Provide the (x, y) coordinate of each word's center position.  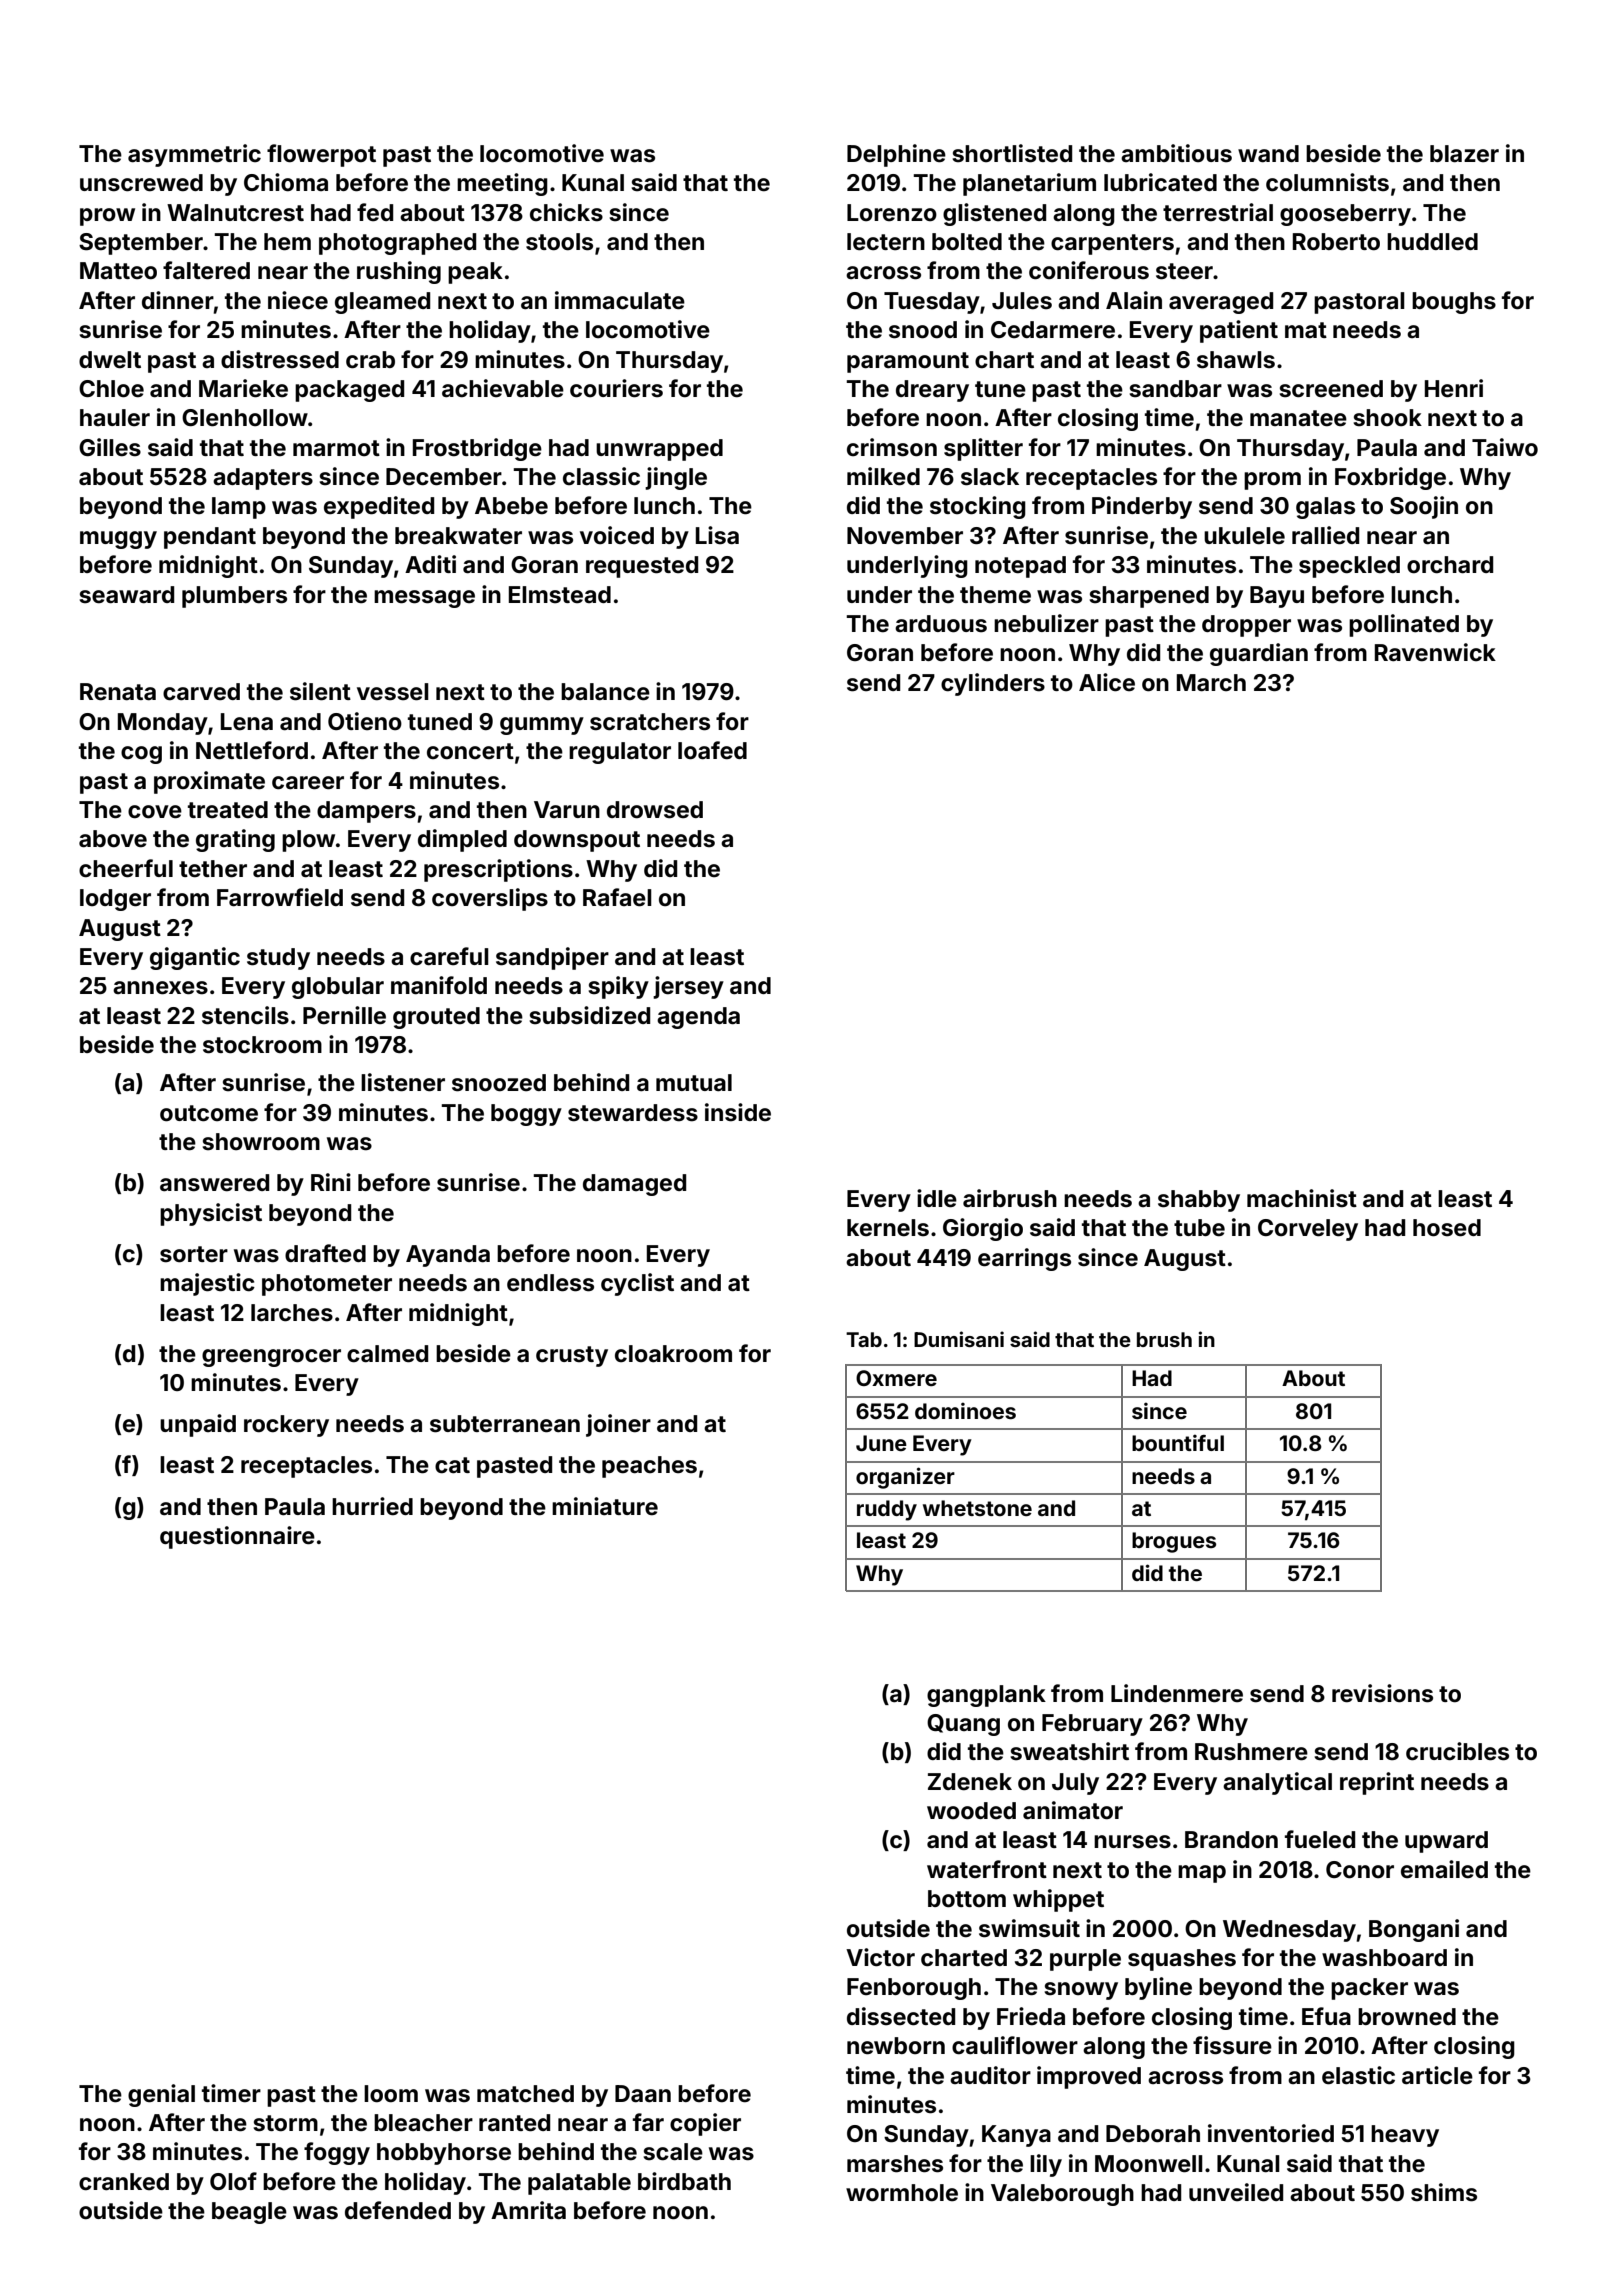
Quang (963, 1725)
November (905, 536)
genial (161, 2095)
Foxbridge (1390, 478)
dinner (178, 300)
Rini (331, 1182)
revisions (1382, 1693)
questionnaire (237, 1537)
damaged (634, 1185)
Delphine (896, 155)
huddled (1432, 242)
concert (470, 751)
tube (1199, 1228)
